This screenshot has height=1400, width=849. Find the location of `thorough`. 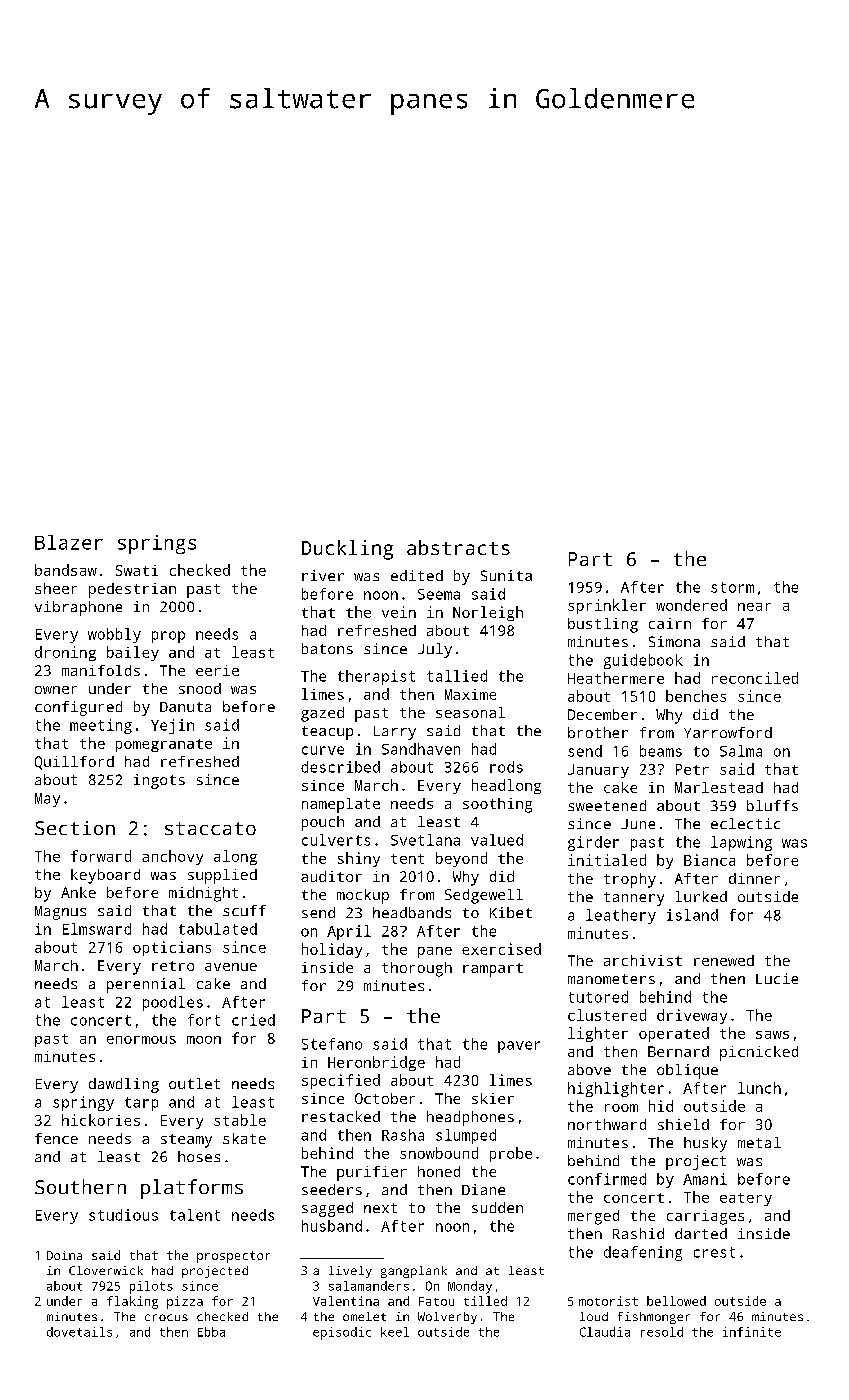

thorough is located at coordinates (417, 969).
